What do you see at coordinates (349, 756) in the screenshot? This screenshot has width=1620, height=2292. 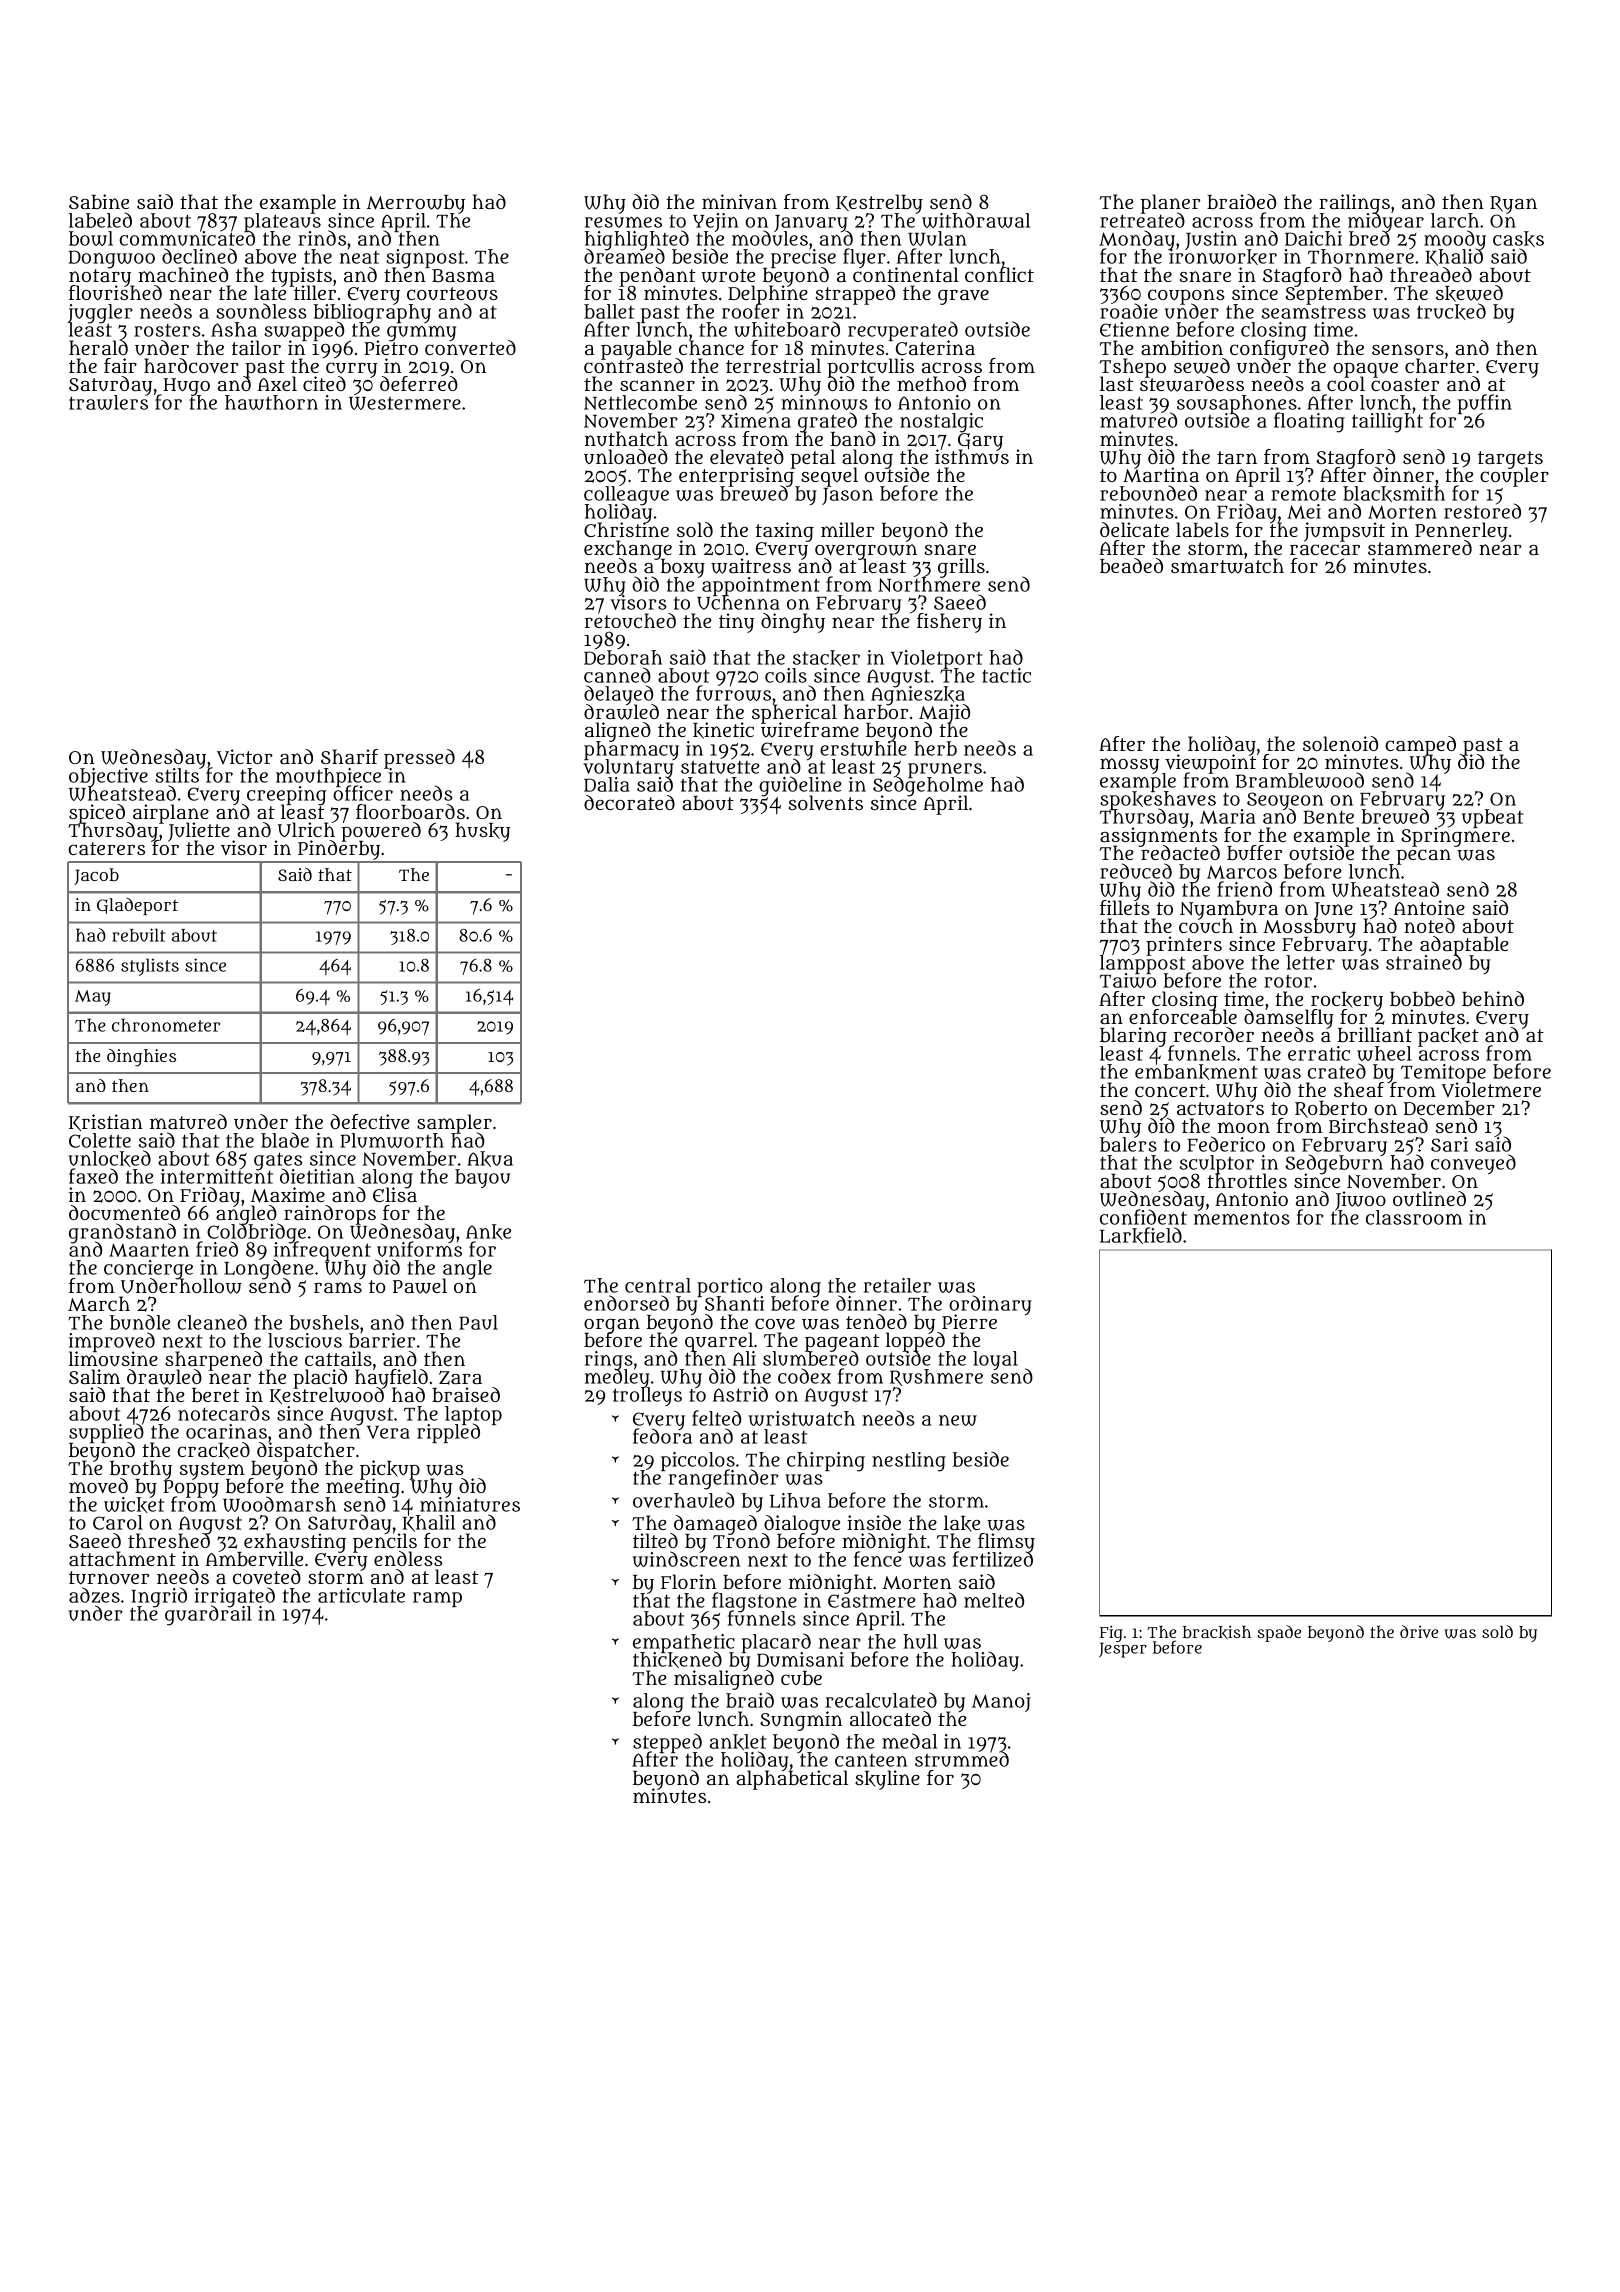 I see `Sharif` at bounding box center [349, 756].
